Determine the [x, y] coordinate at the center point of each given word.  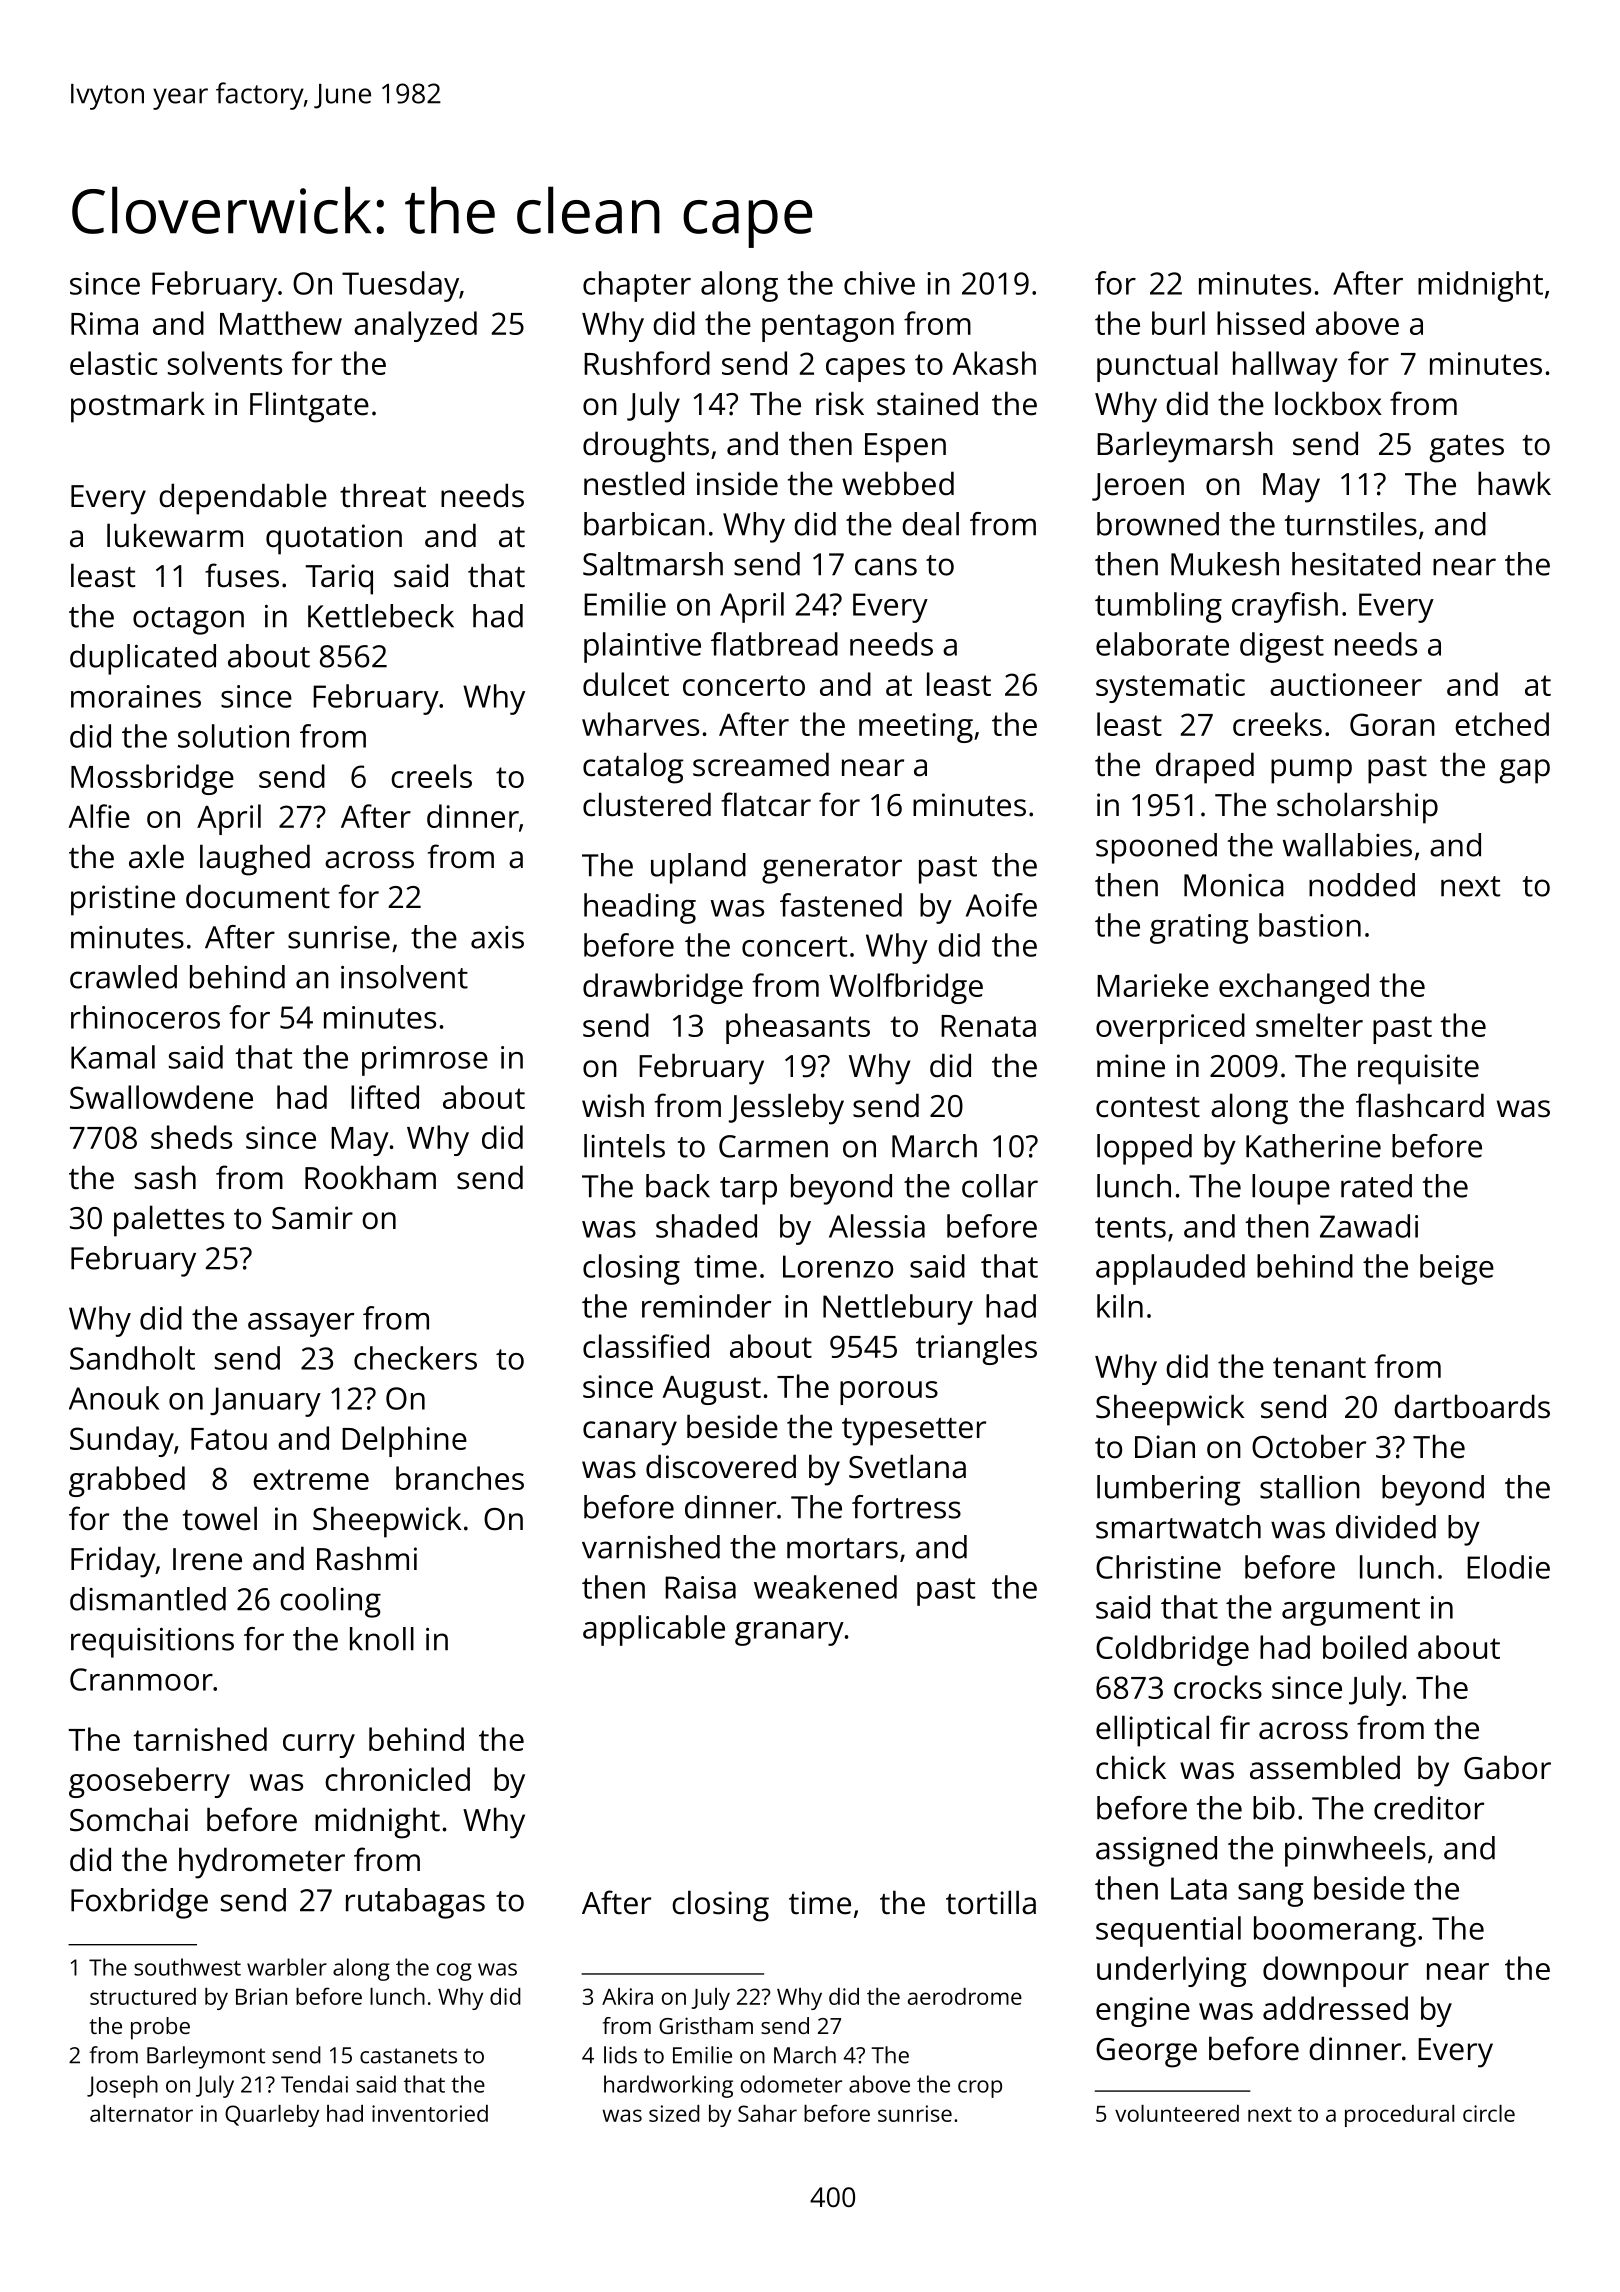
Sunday [122, 1441]
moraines [136, 696]
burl [1178, 323]
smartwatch [1178, 1527]
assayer [301, 1325]
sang [1270, 1895]
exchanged [1294, 988]
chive [879, 283]
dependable [243, 499]
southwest [187, 1967]
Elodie [1508, 1567]
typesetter [914, 1432]
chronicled [397, 1779]
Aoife [1001, 905]
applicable [654, 1630]
